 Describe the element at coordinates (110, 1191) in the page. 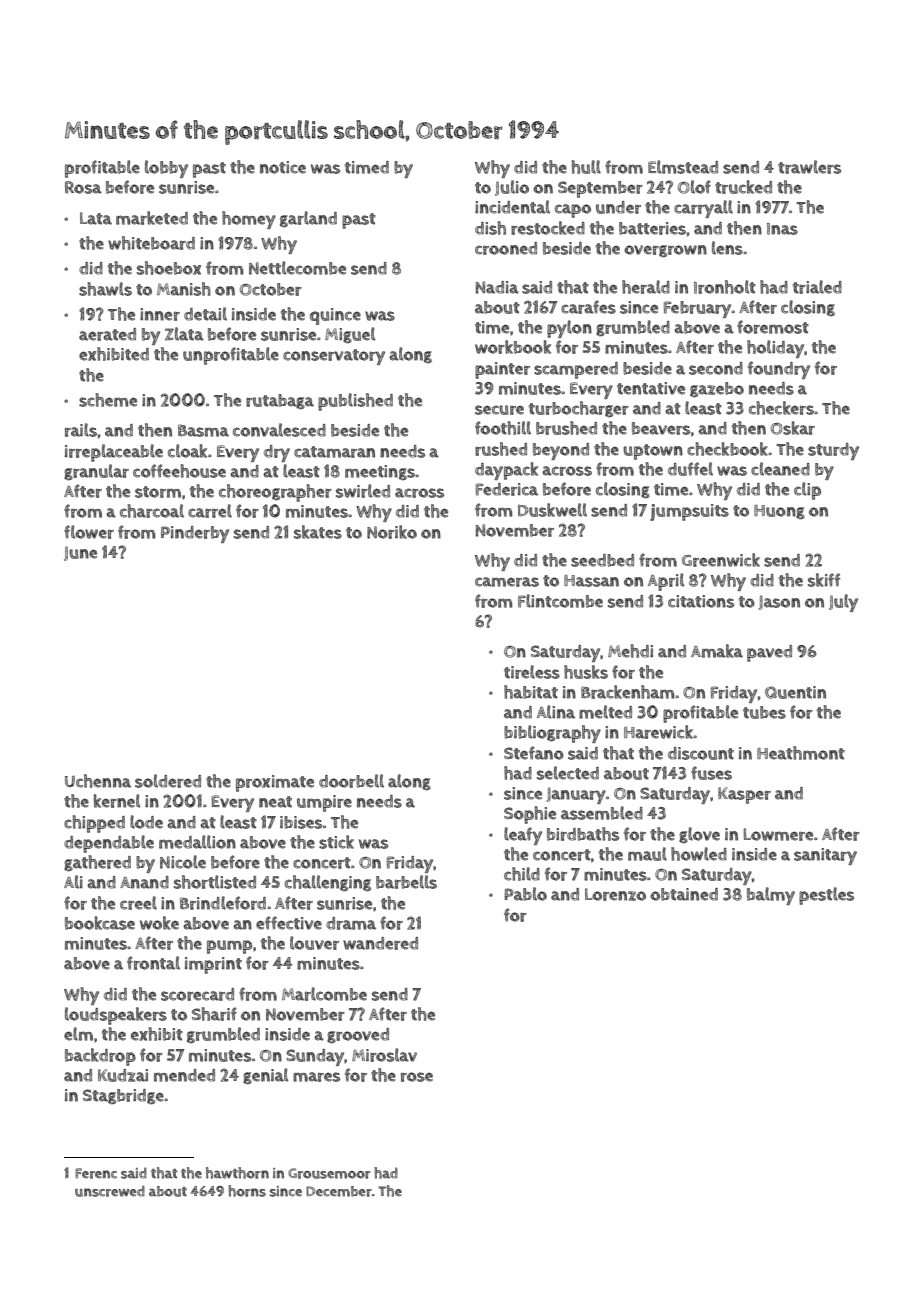

I see `unscrewed` at that location.
